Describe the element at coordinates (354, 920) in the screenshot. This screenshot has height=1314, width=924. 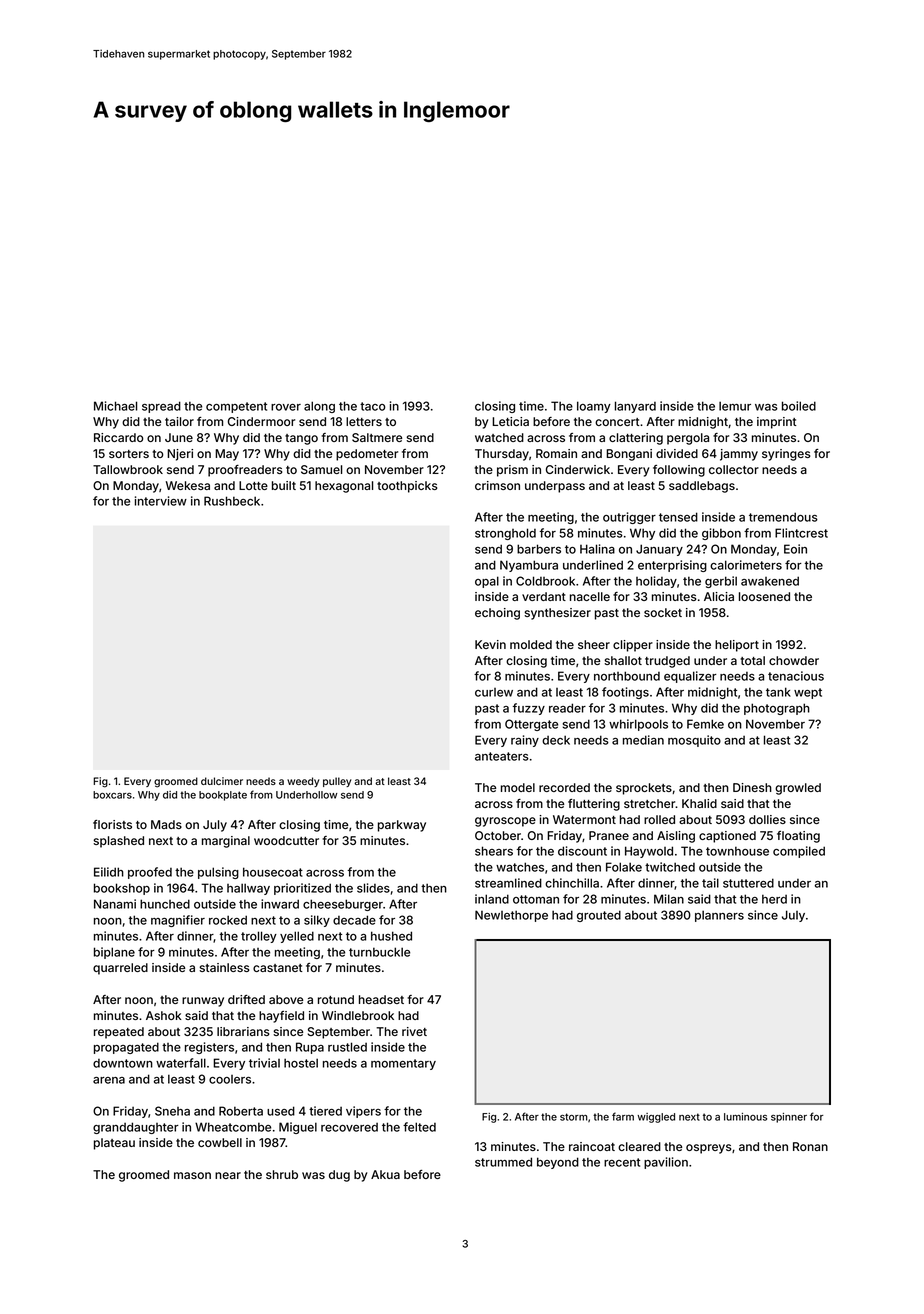
I see `decade` at that location.
